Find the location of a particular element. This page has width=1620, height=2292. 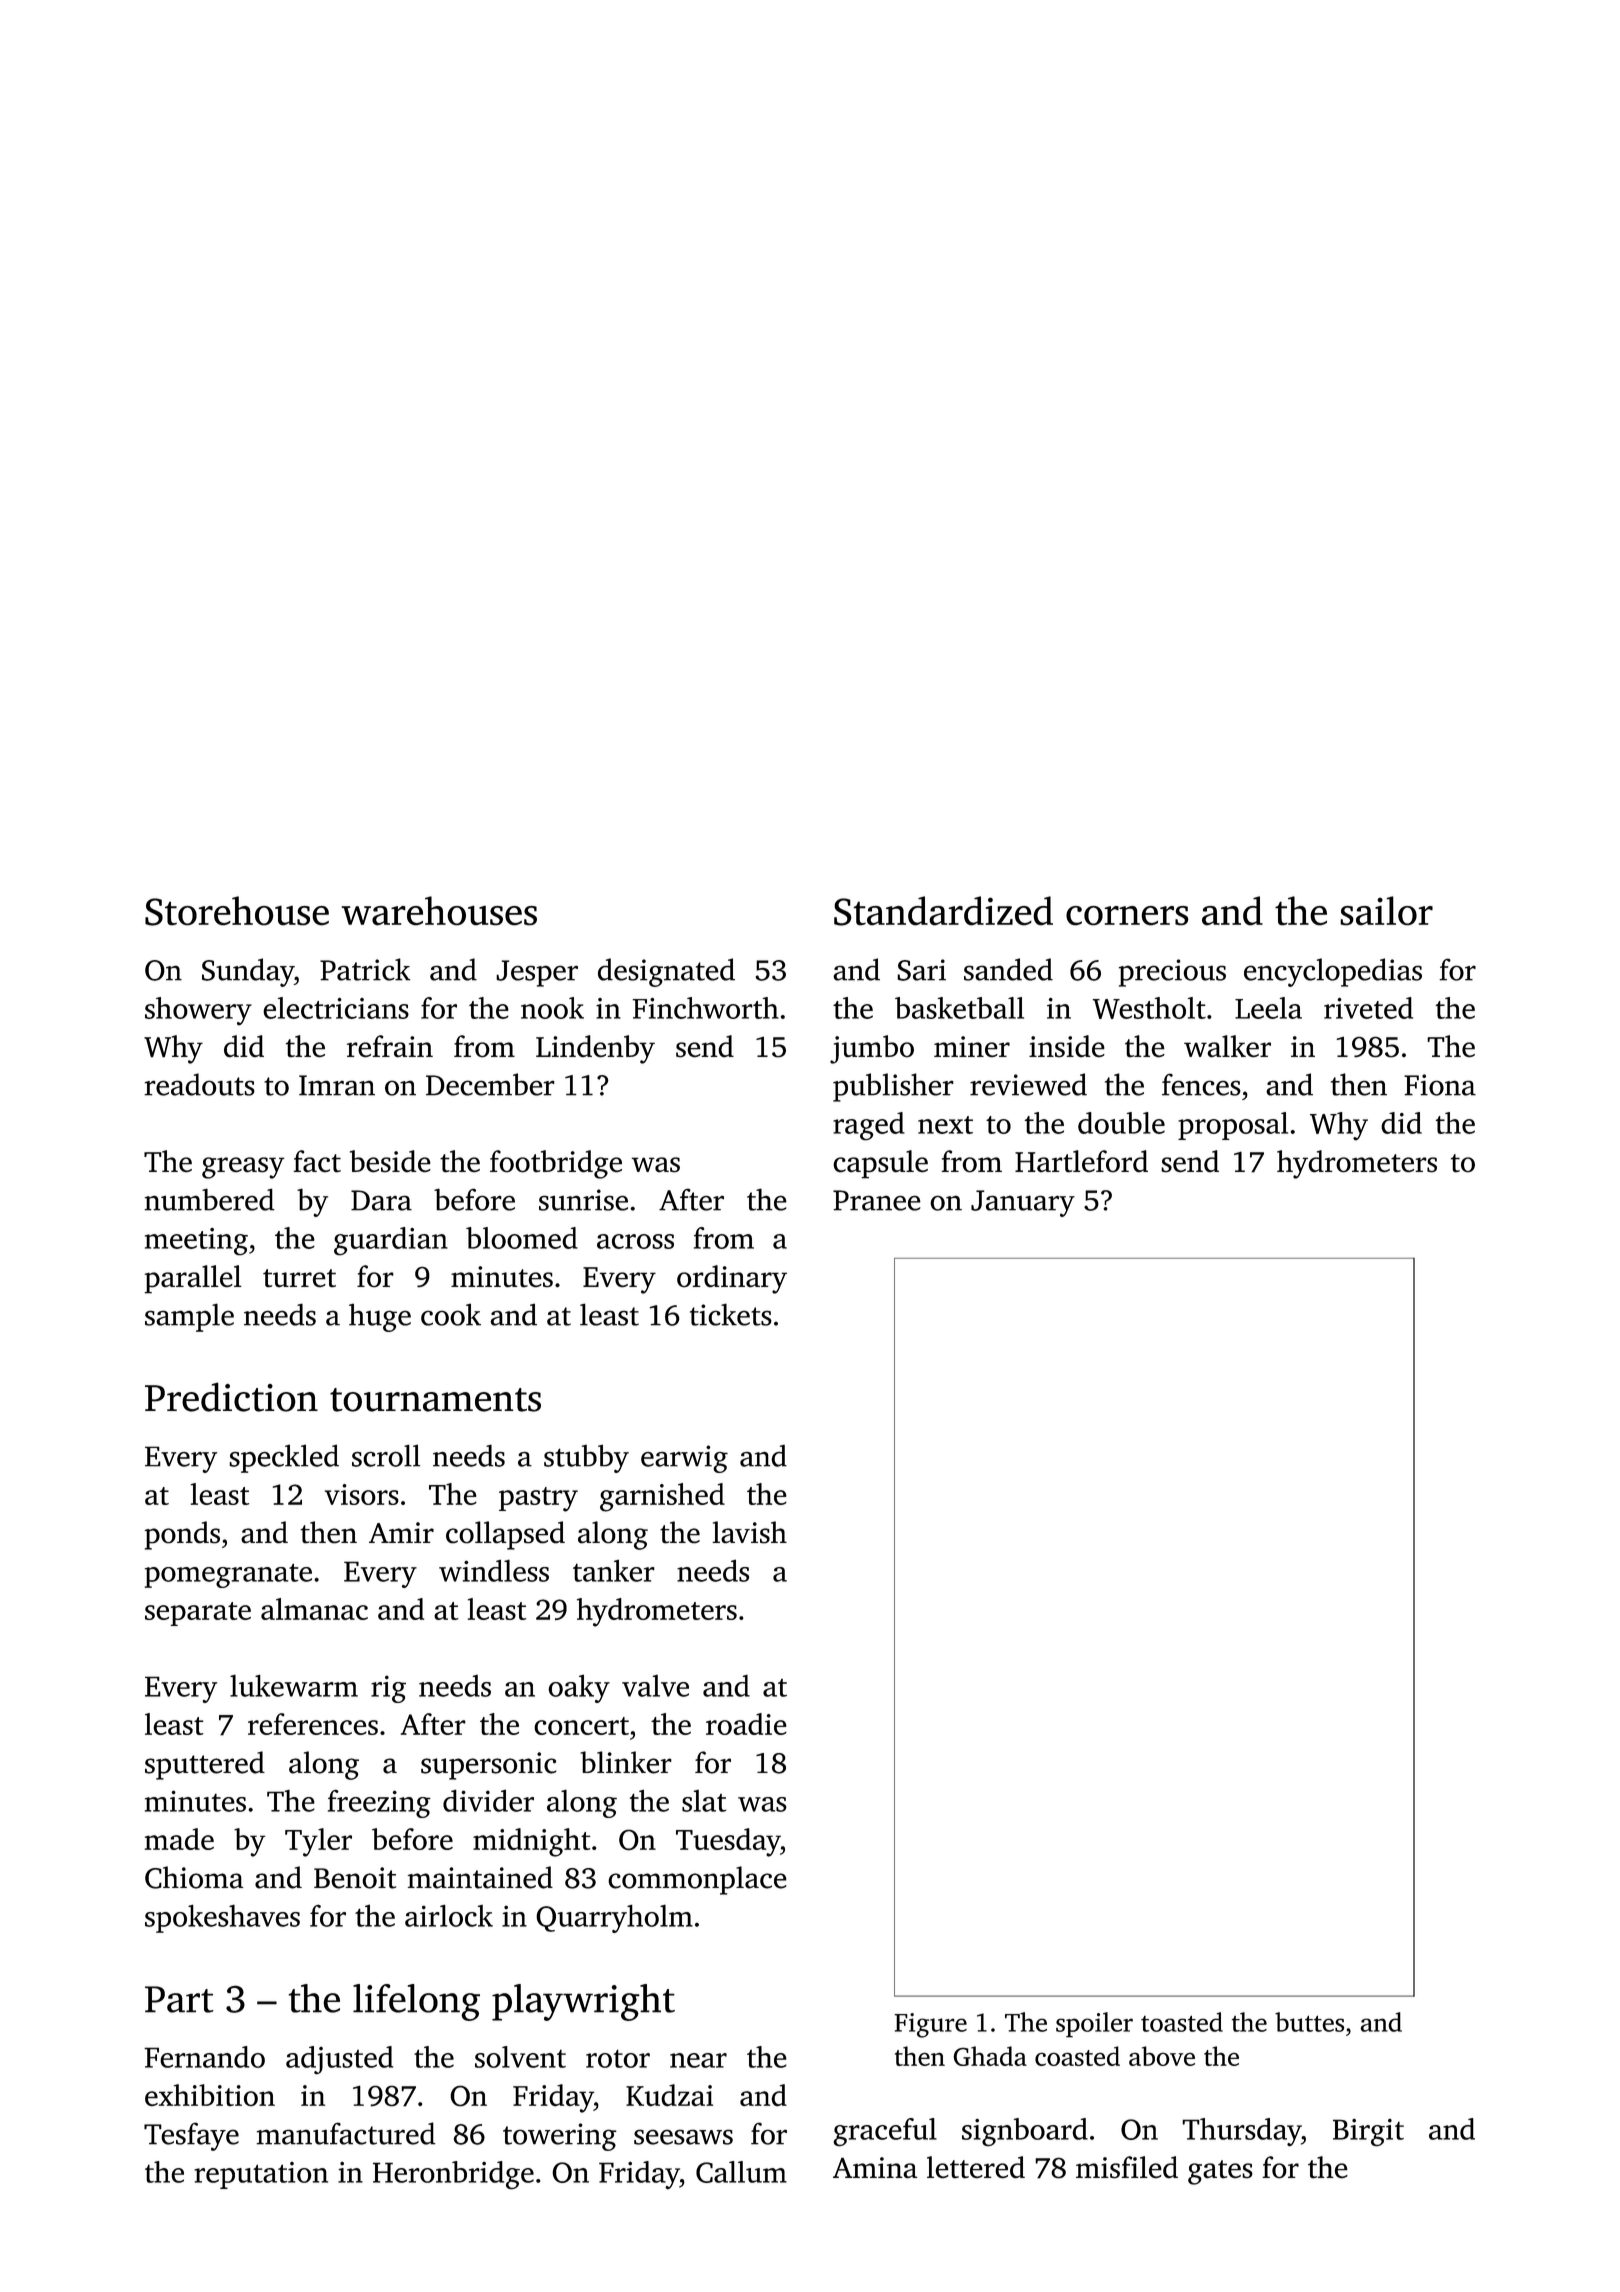

Storehouse is located at coordinates (237, 911).
